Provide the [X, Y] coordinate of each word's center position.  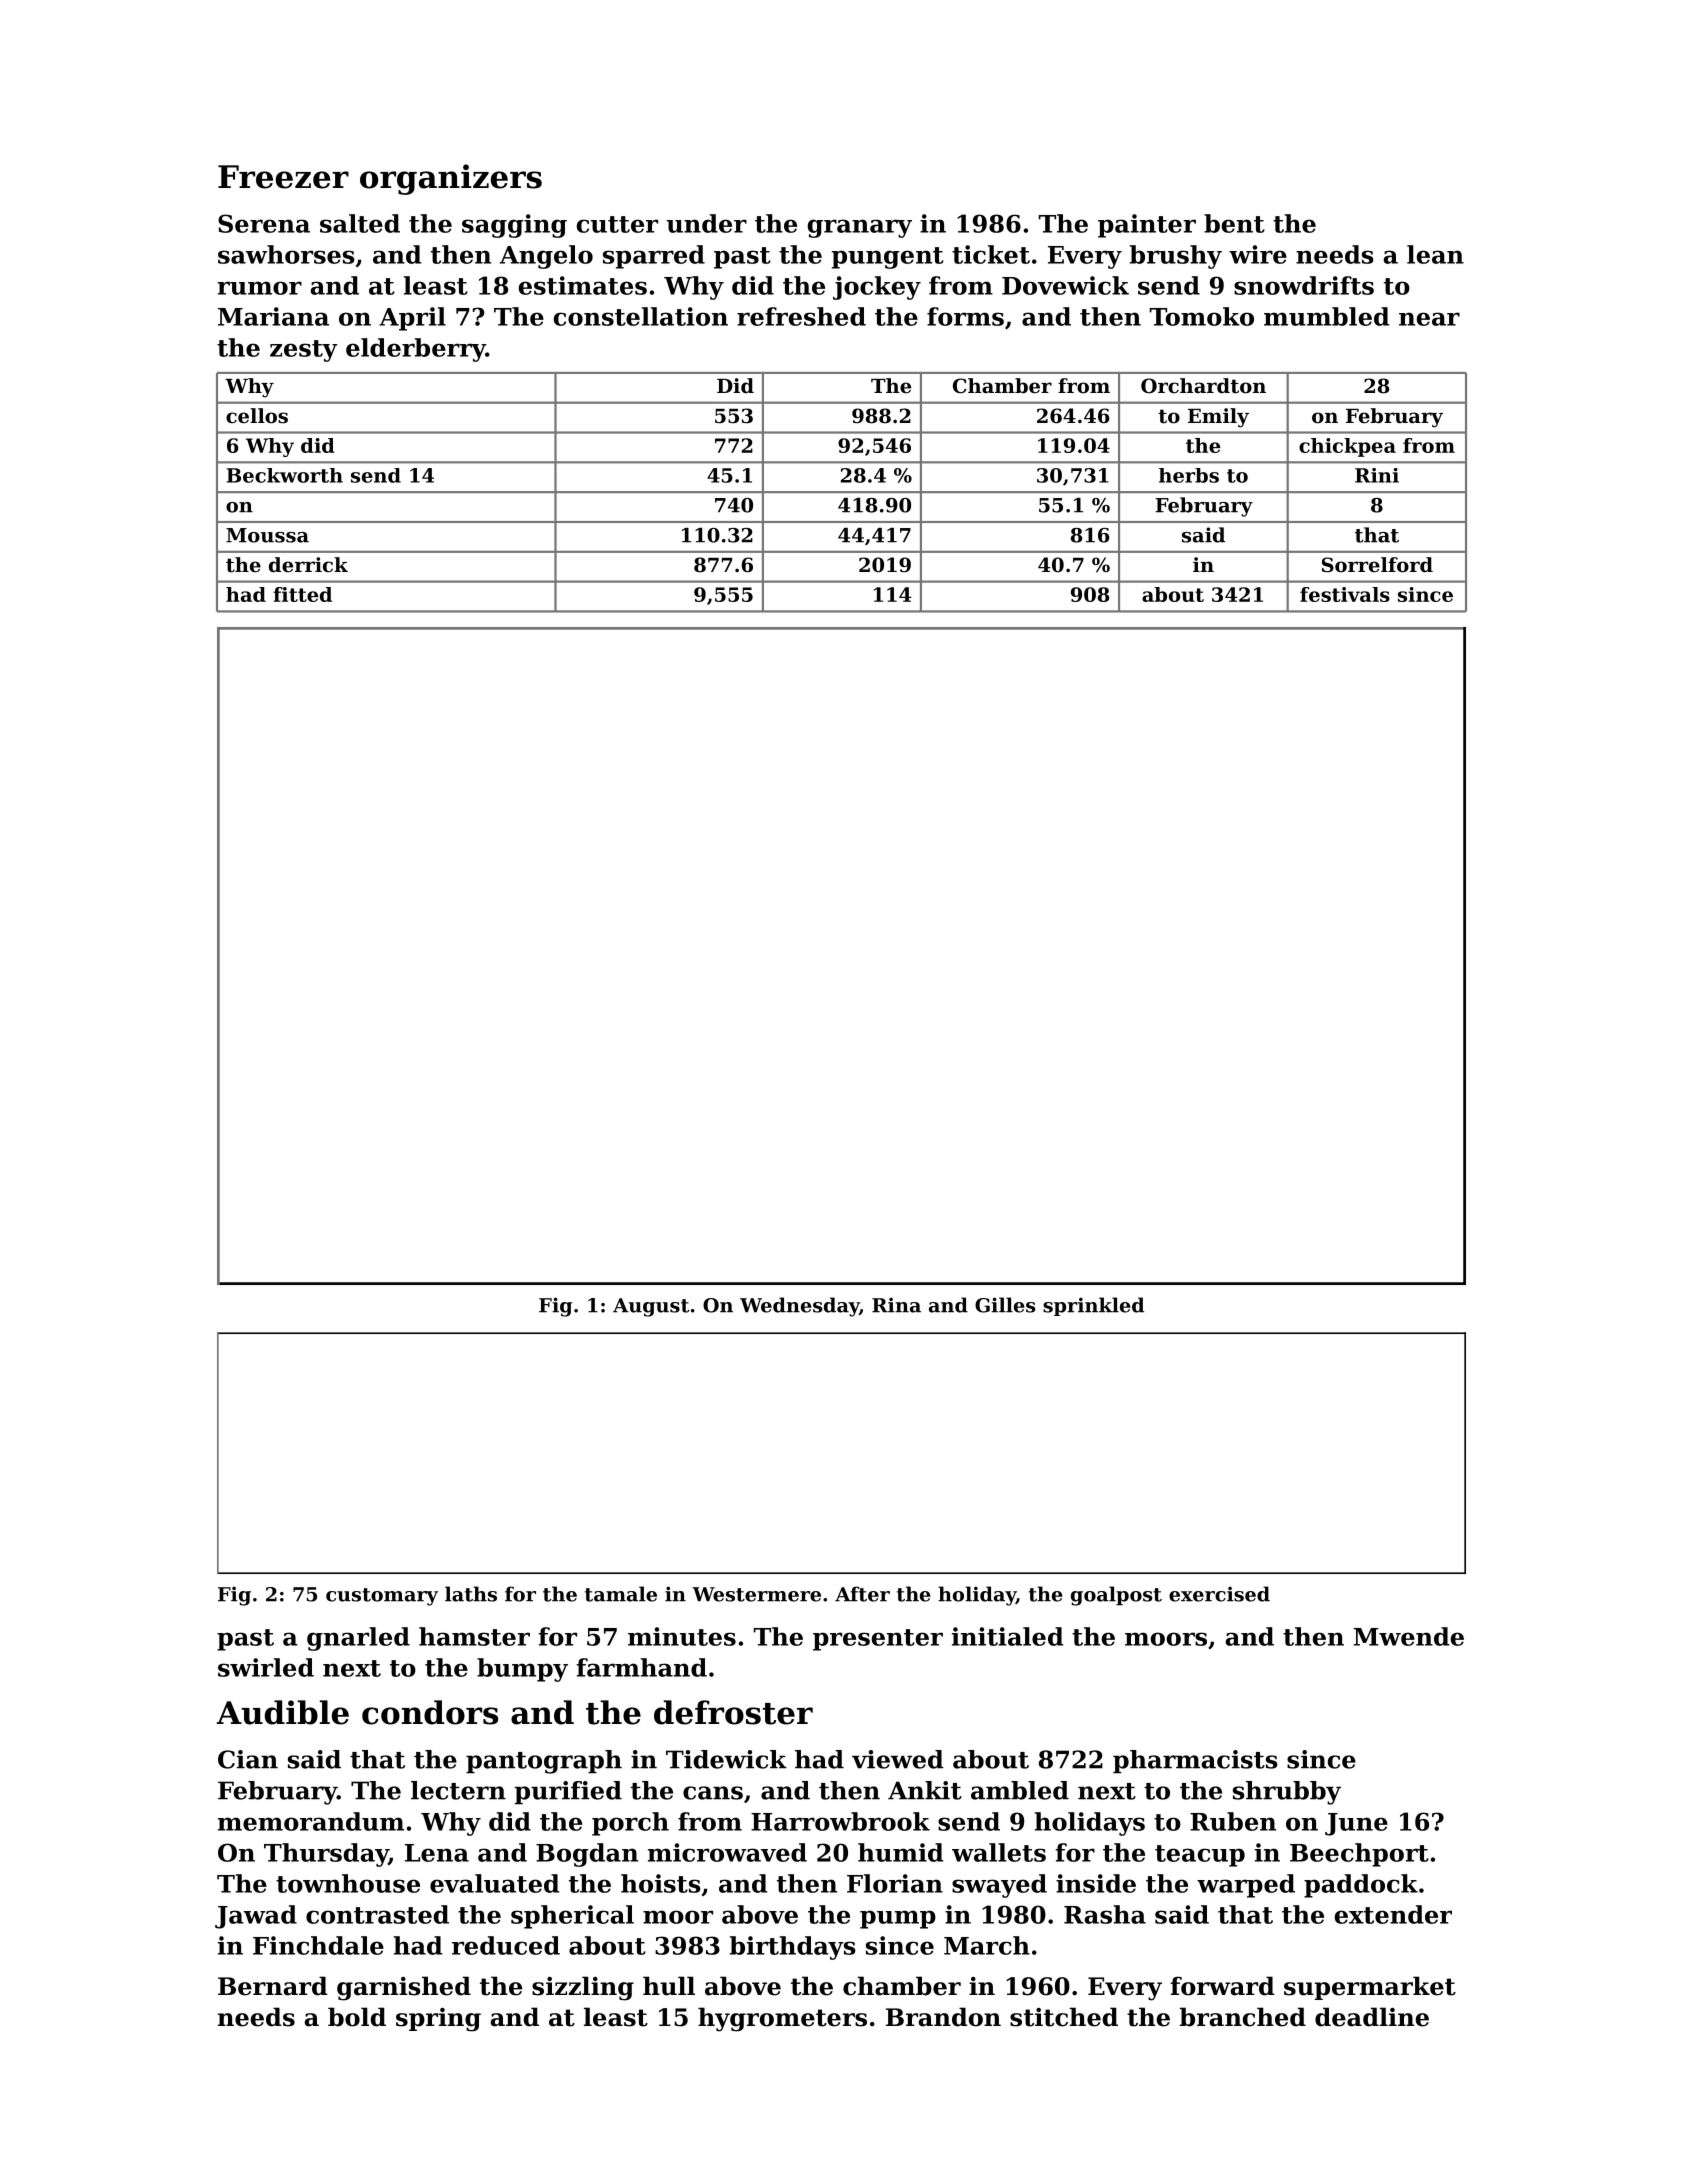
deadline [1372, 2017]
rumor [259, 288]
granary [860, 228]
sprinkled [1093, 1306]
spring [438, 2020]
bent [1234, 223]
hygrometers [782, 2019]
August [651, 1307]
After [862, 1594]
